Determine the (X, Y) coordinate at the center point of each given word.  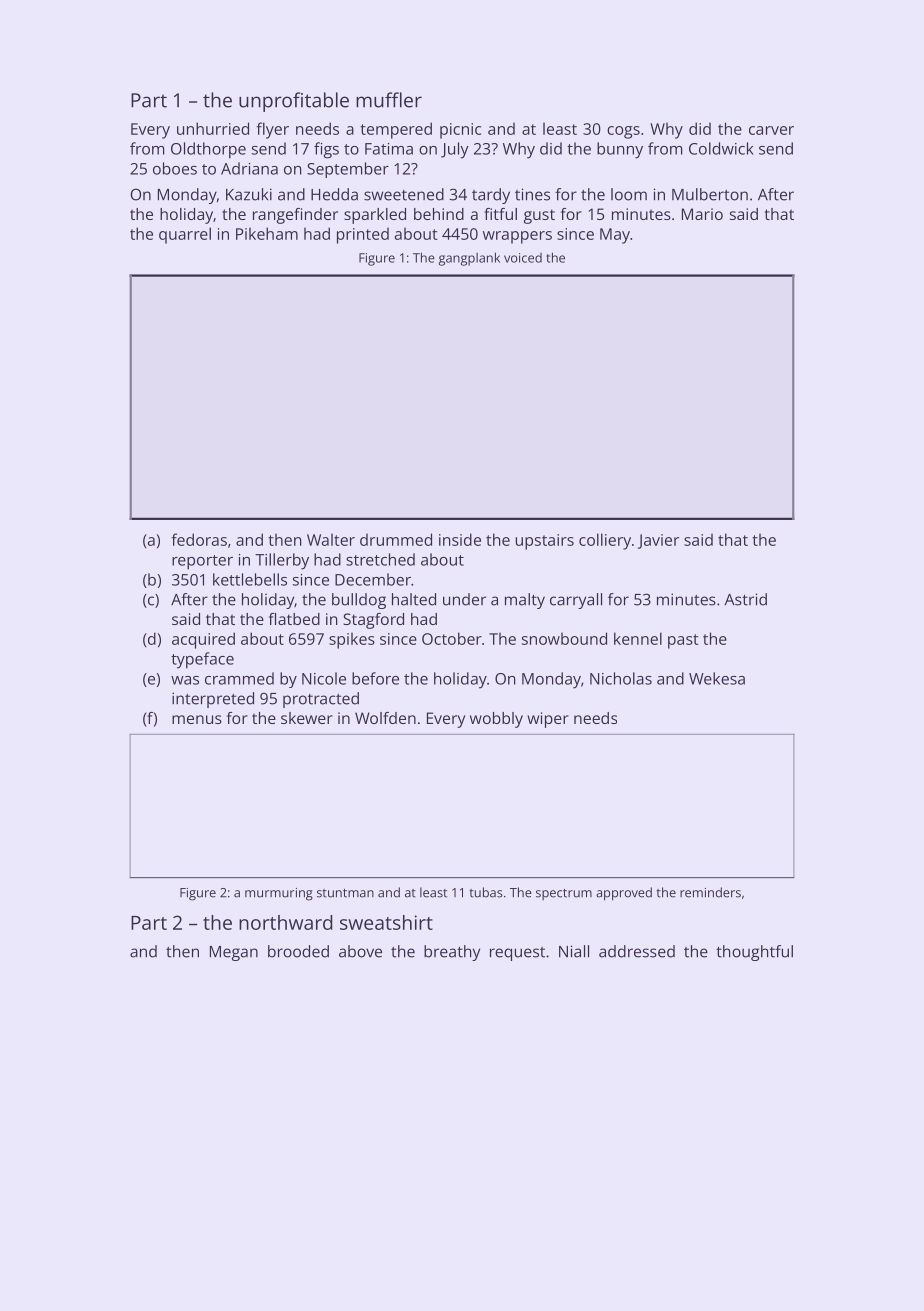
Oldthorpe (208, 150)
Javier (658, 541)
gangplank (469, 259)
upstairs (545, 542)
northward (286, 922)
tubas (486, 892)
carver (771, 130)
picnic (460, 131)
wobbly (496, 720)
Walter (331, 539)
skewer (307, 718)
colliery (605, 541)
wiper (548, 720)
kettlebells (250, 579)
